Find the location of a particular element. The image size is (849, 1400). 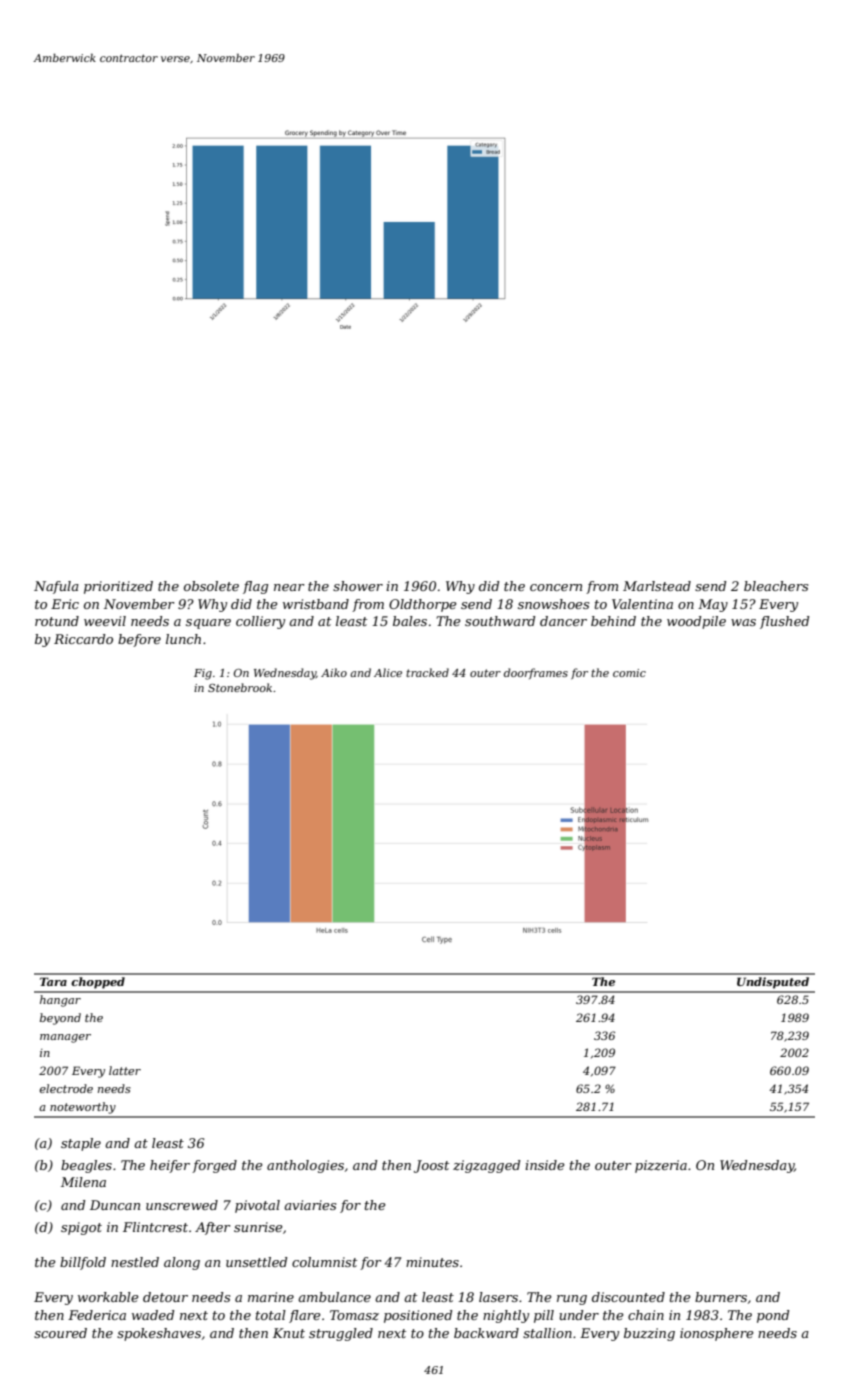

behind is located at coordinates (613, 621).
